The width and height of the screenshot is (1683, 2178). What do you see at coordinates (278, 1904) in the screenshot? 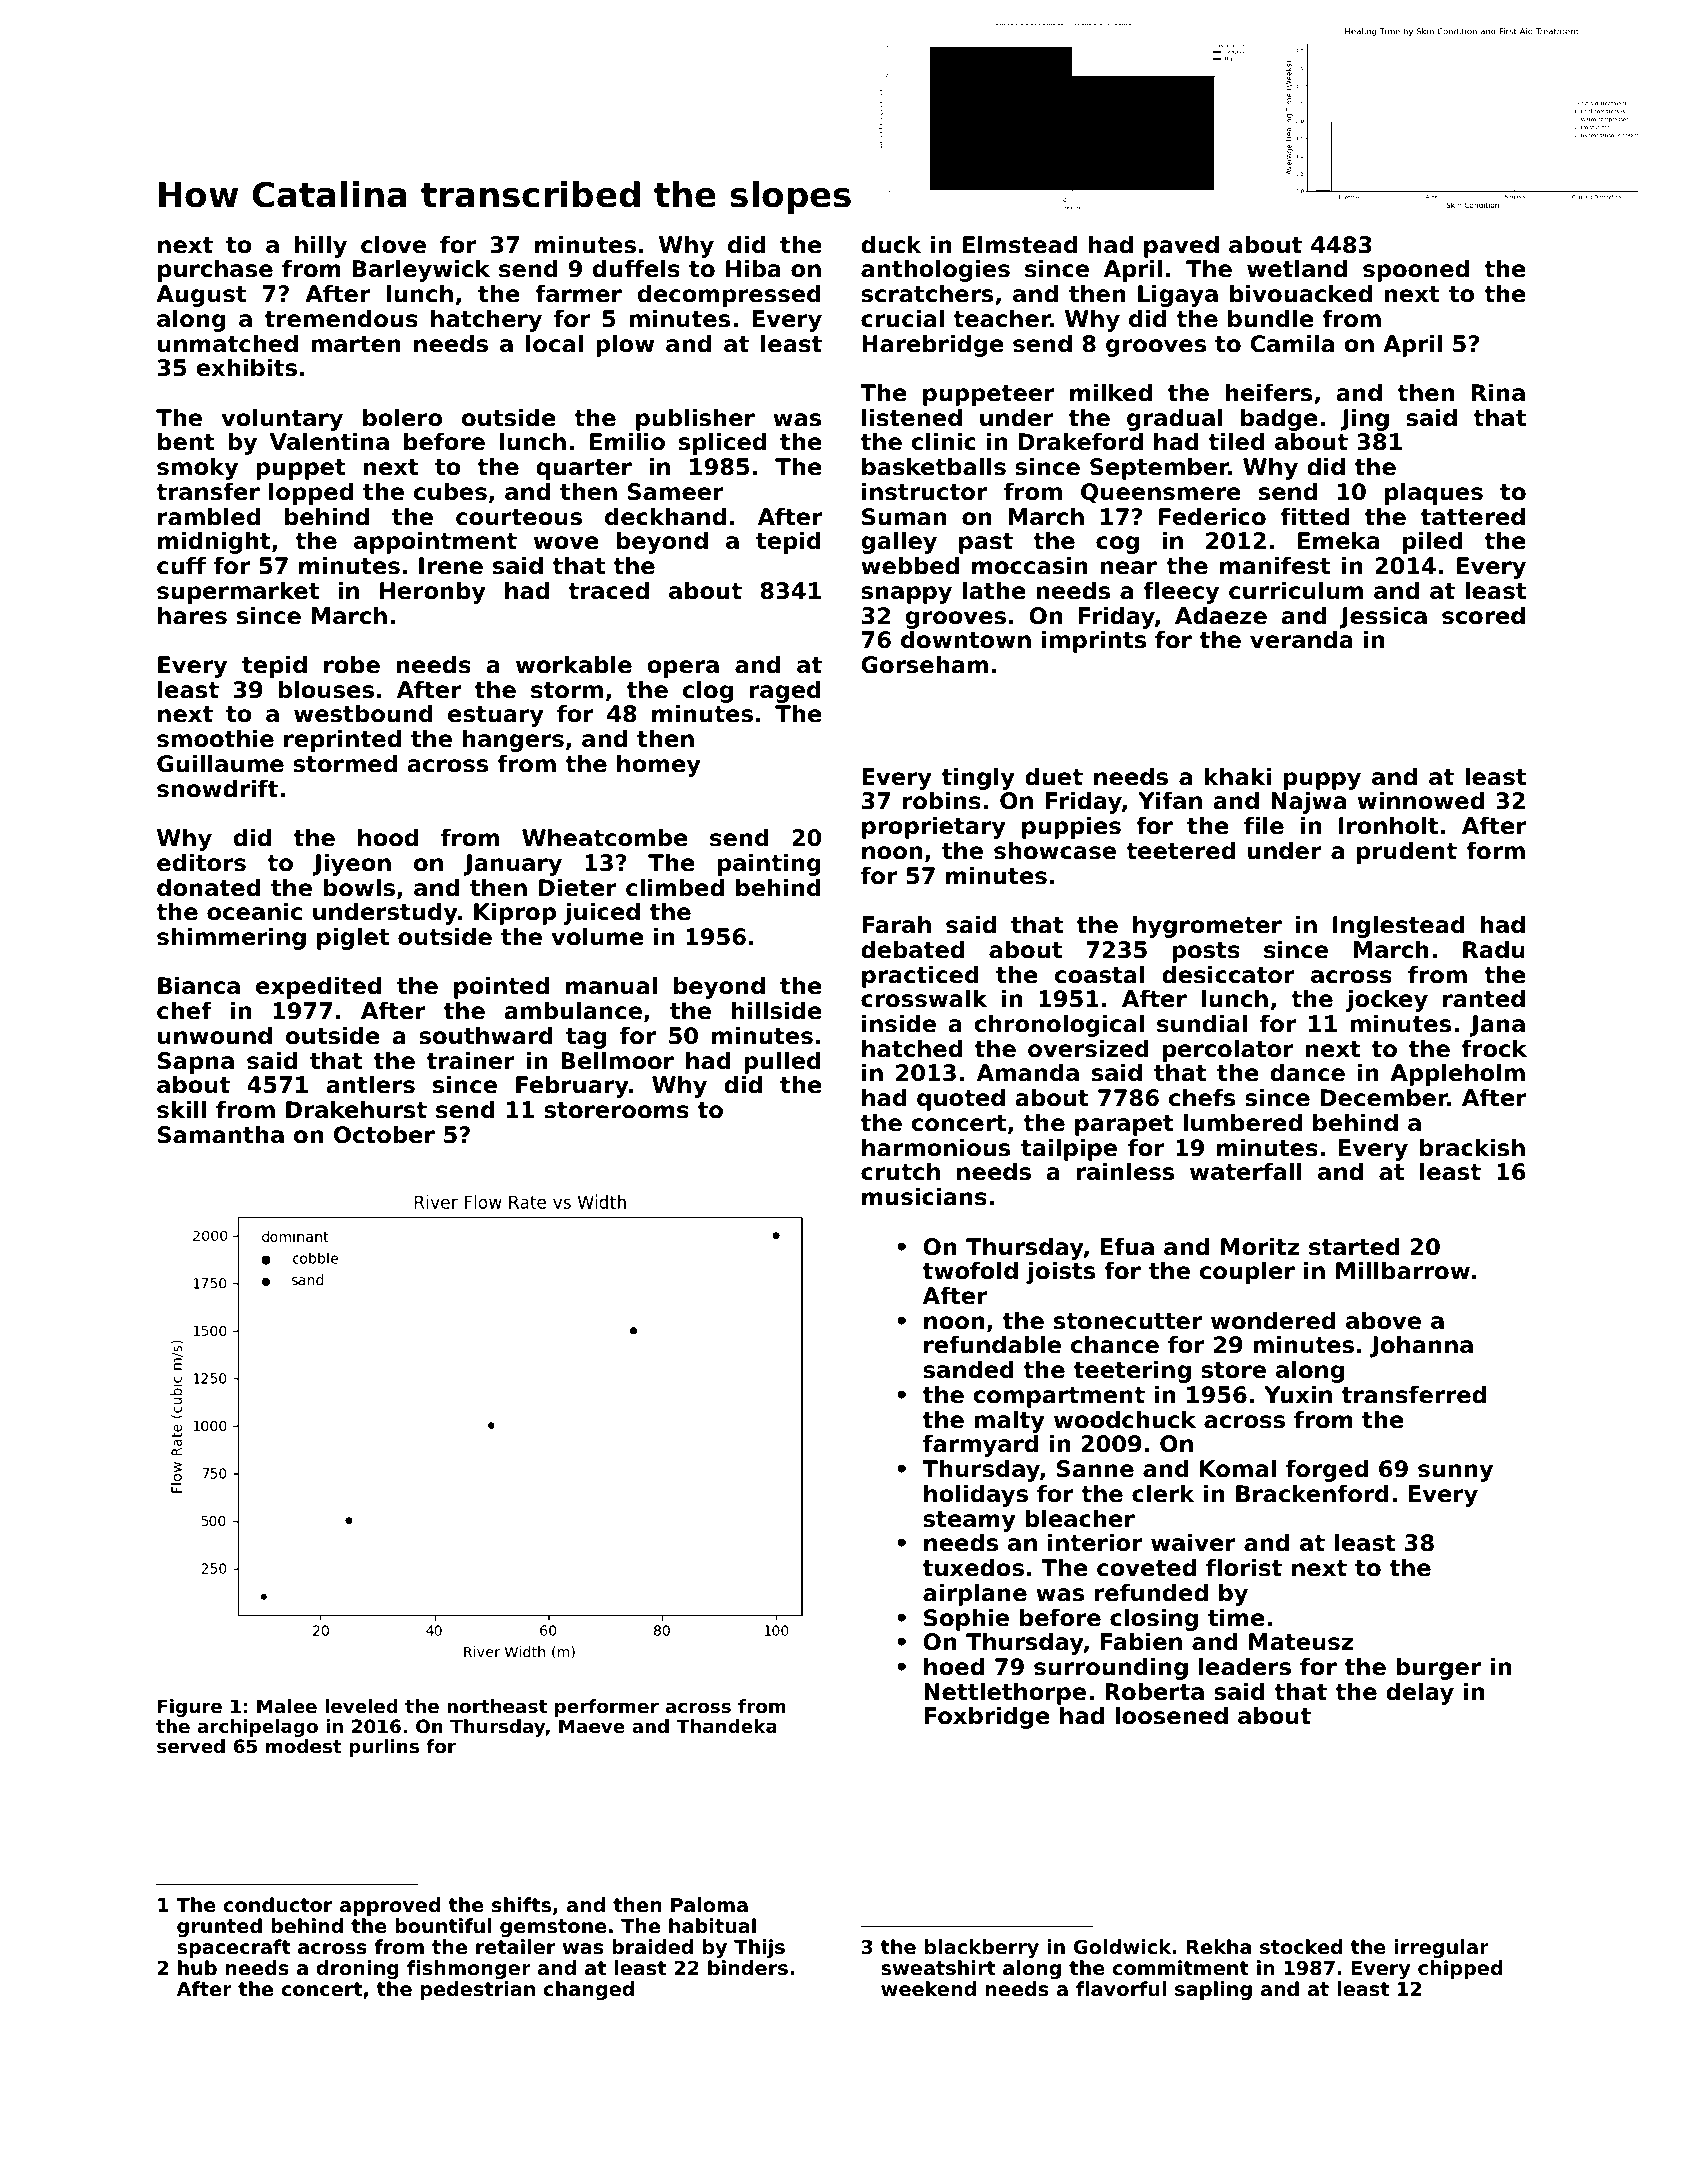
I see `conductor` at bounding box center [278, 1904].
